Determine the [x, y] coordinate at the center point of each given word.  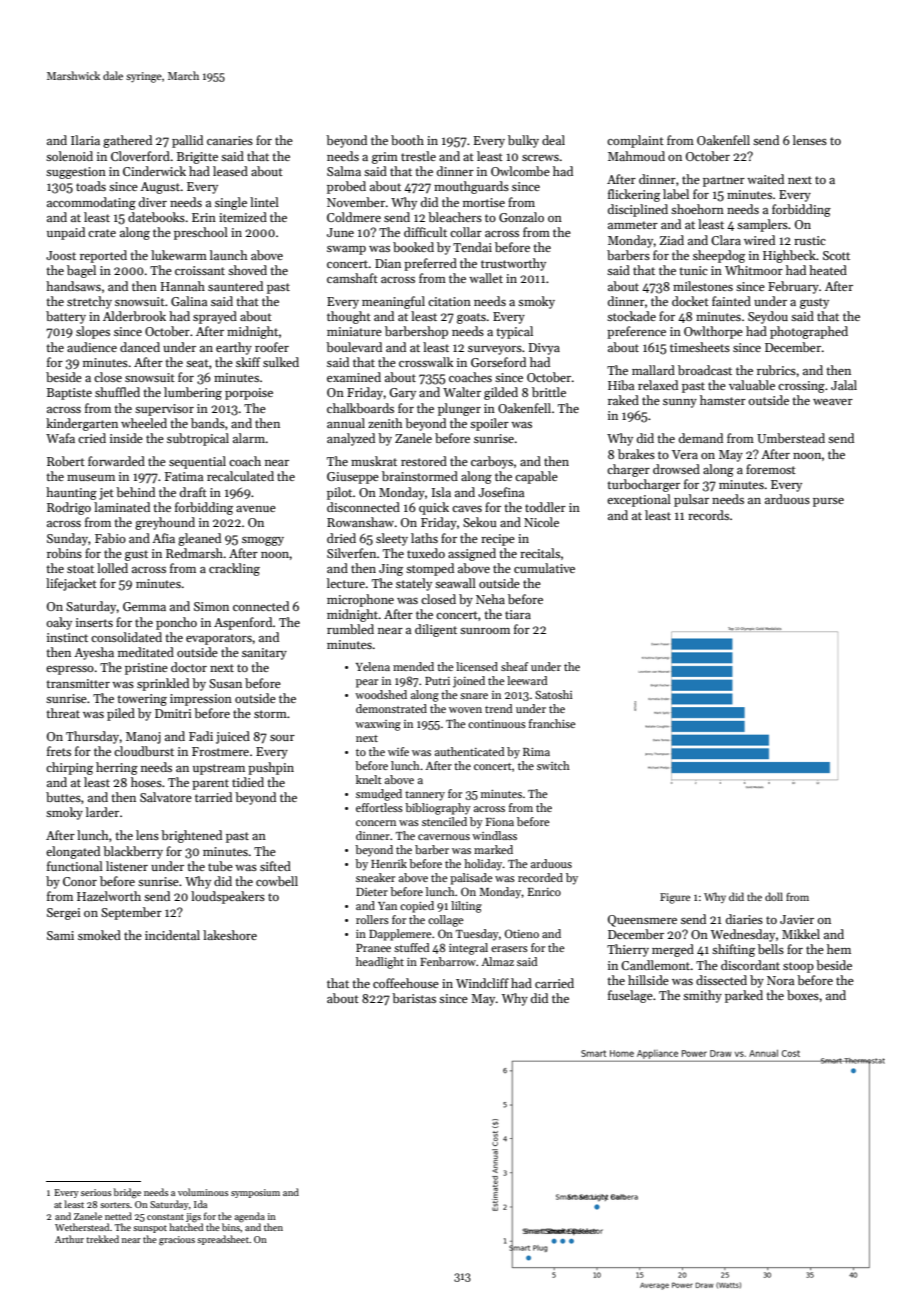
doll [774, 896]
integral [468, 949]
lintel [264, 202]
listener [127, 866]
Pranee [373, 948]
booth [407, 140]
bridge [127, 1193]
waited [765, 179]
